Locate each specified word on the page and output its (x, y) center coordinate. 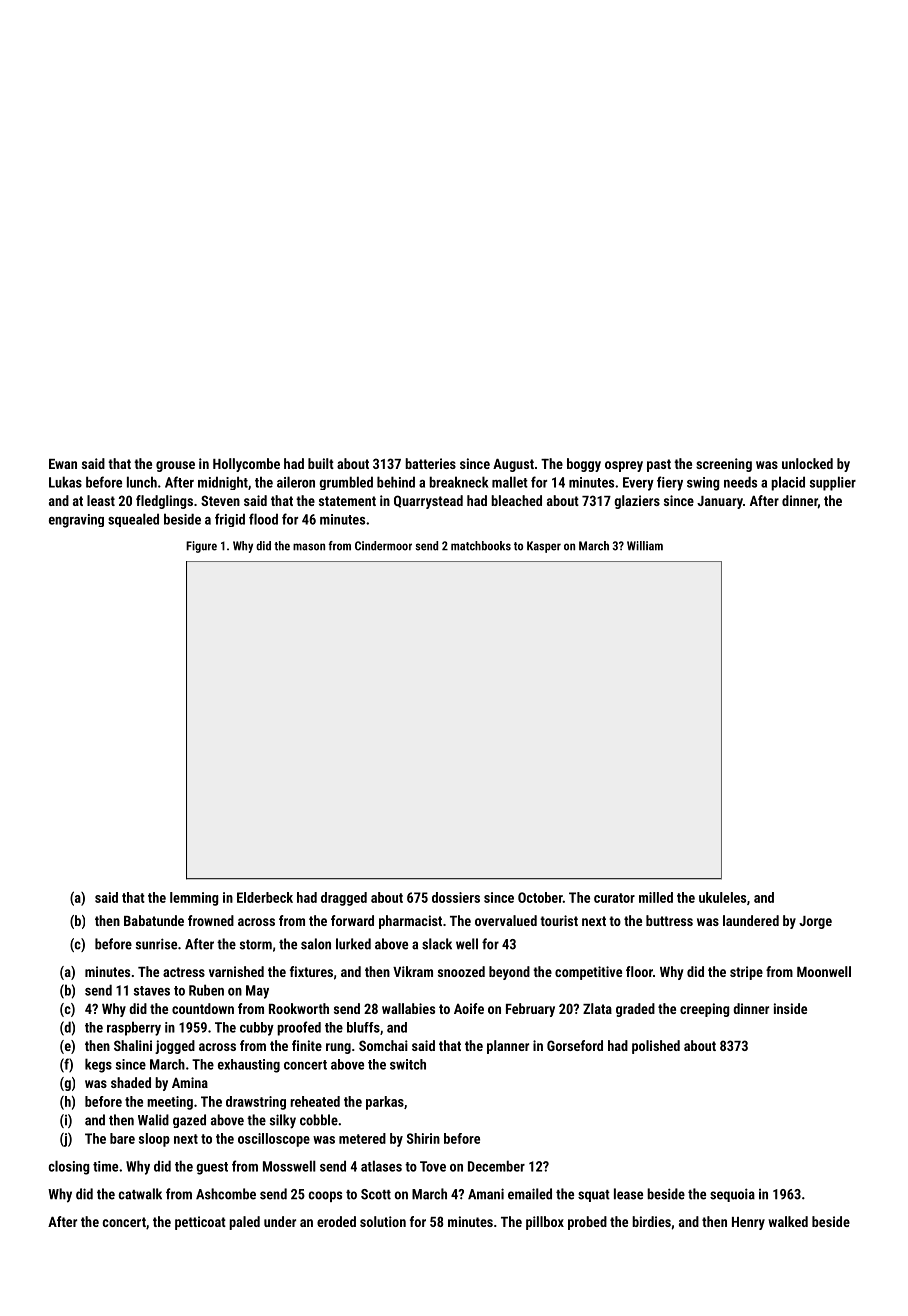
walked (788, 1221)
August (513, 465)
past (659, 465)
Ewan (63, 464)
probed (587, 1223)
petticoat (200, 1223)
